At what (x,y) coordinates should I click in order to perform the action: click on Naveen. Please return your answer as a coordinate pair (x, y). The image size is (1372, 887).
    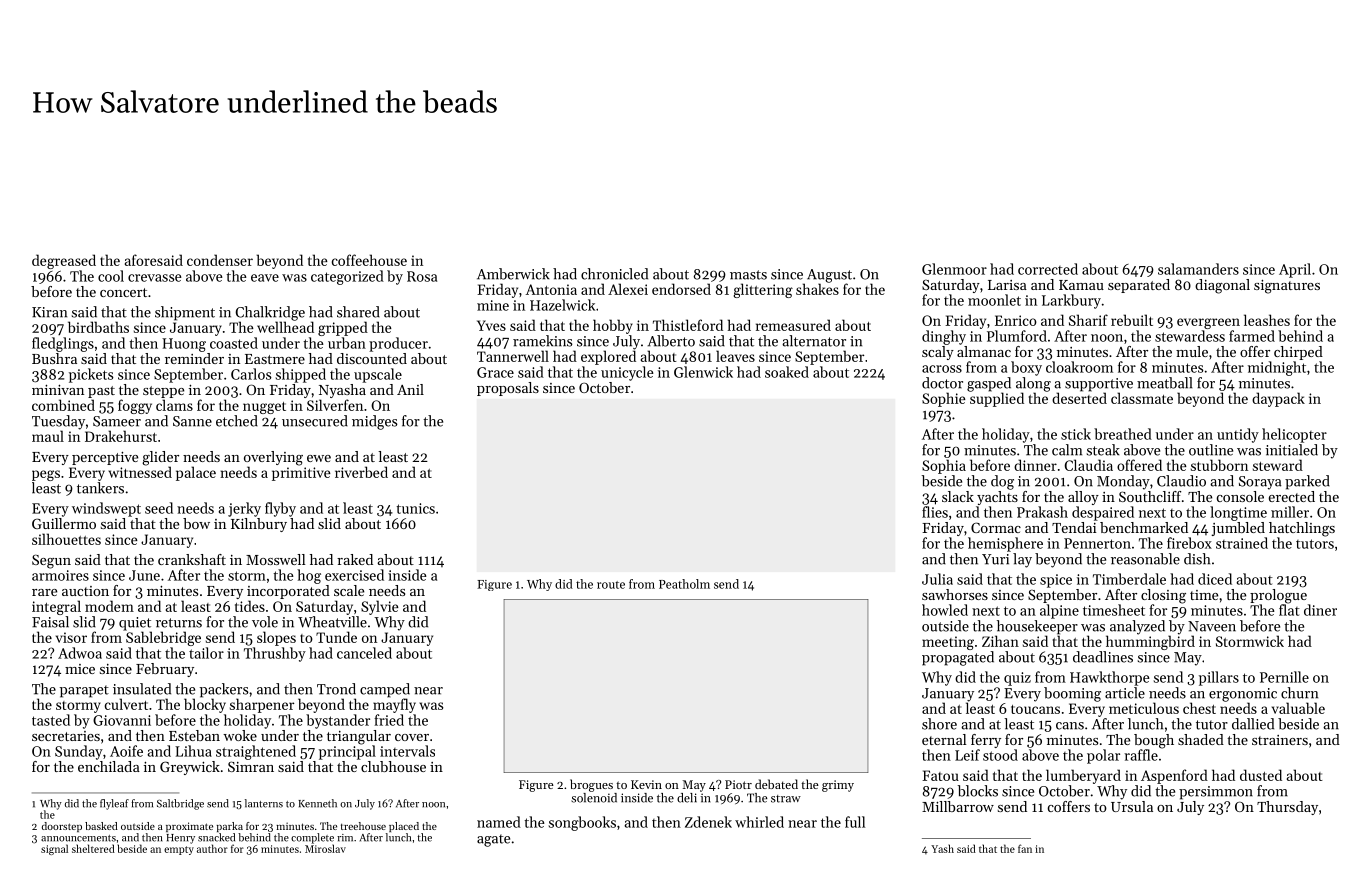
    Looking at the image, I should click on (1212, 626).
